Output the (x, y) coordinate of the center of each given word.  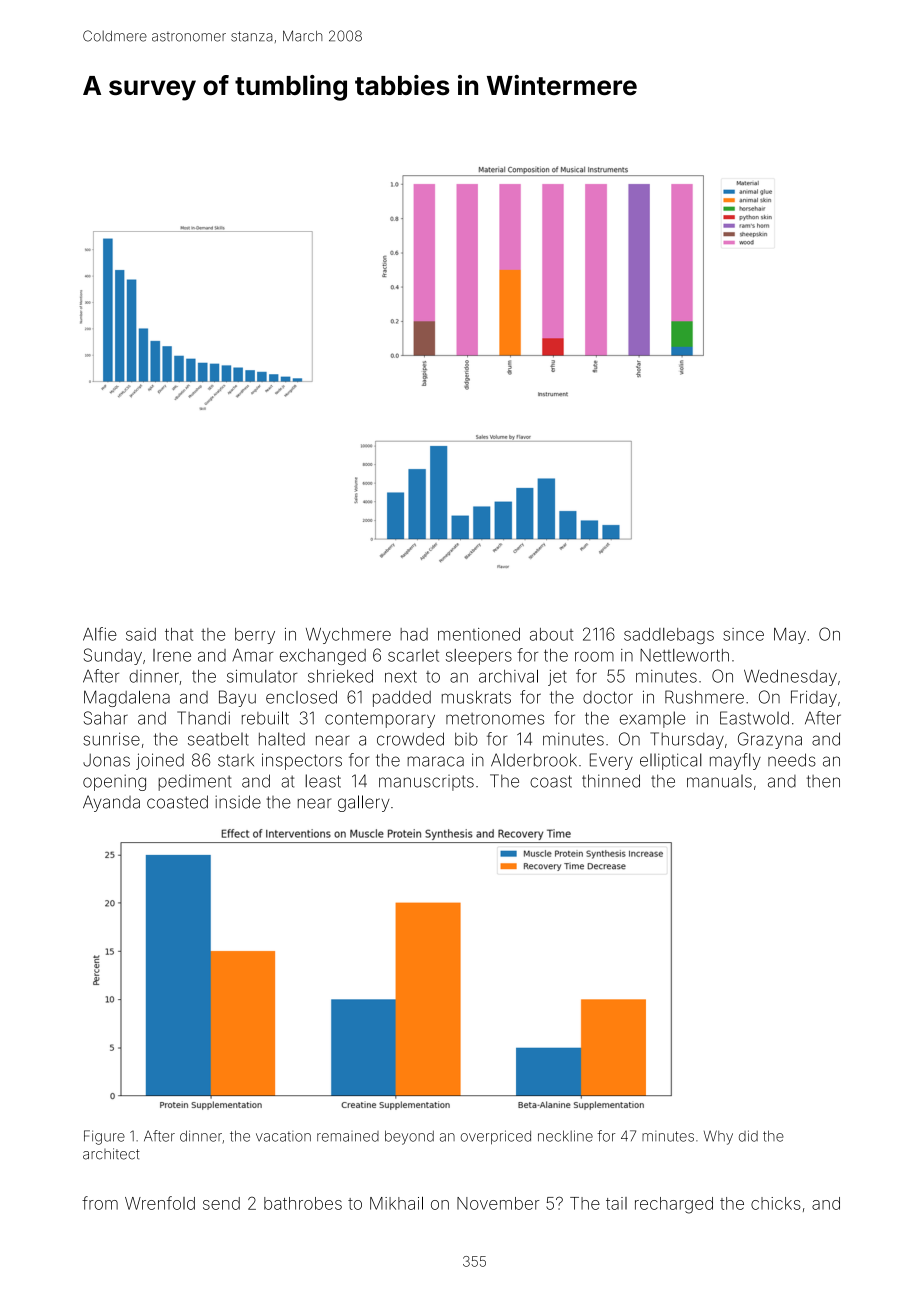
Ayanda (111, 803)
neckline (565, 1136)
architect (111, 1154)
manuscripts (426, 783)
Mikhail (396, 1203)
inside (238, 802)
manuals (719, 781)
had (414, 634)
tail (616, 1203)
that (179, 634)
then (823, 781)
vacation (283, 1136)
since (743, 634)
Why (718, 1137)
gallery (364, 803)
